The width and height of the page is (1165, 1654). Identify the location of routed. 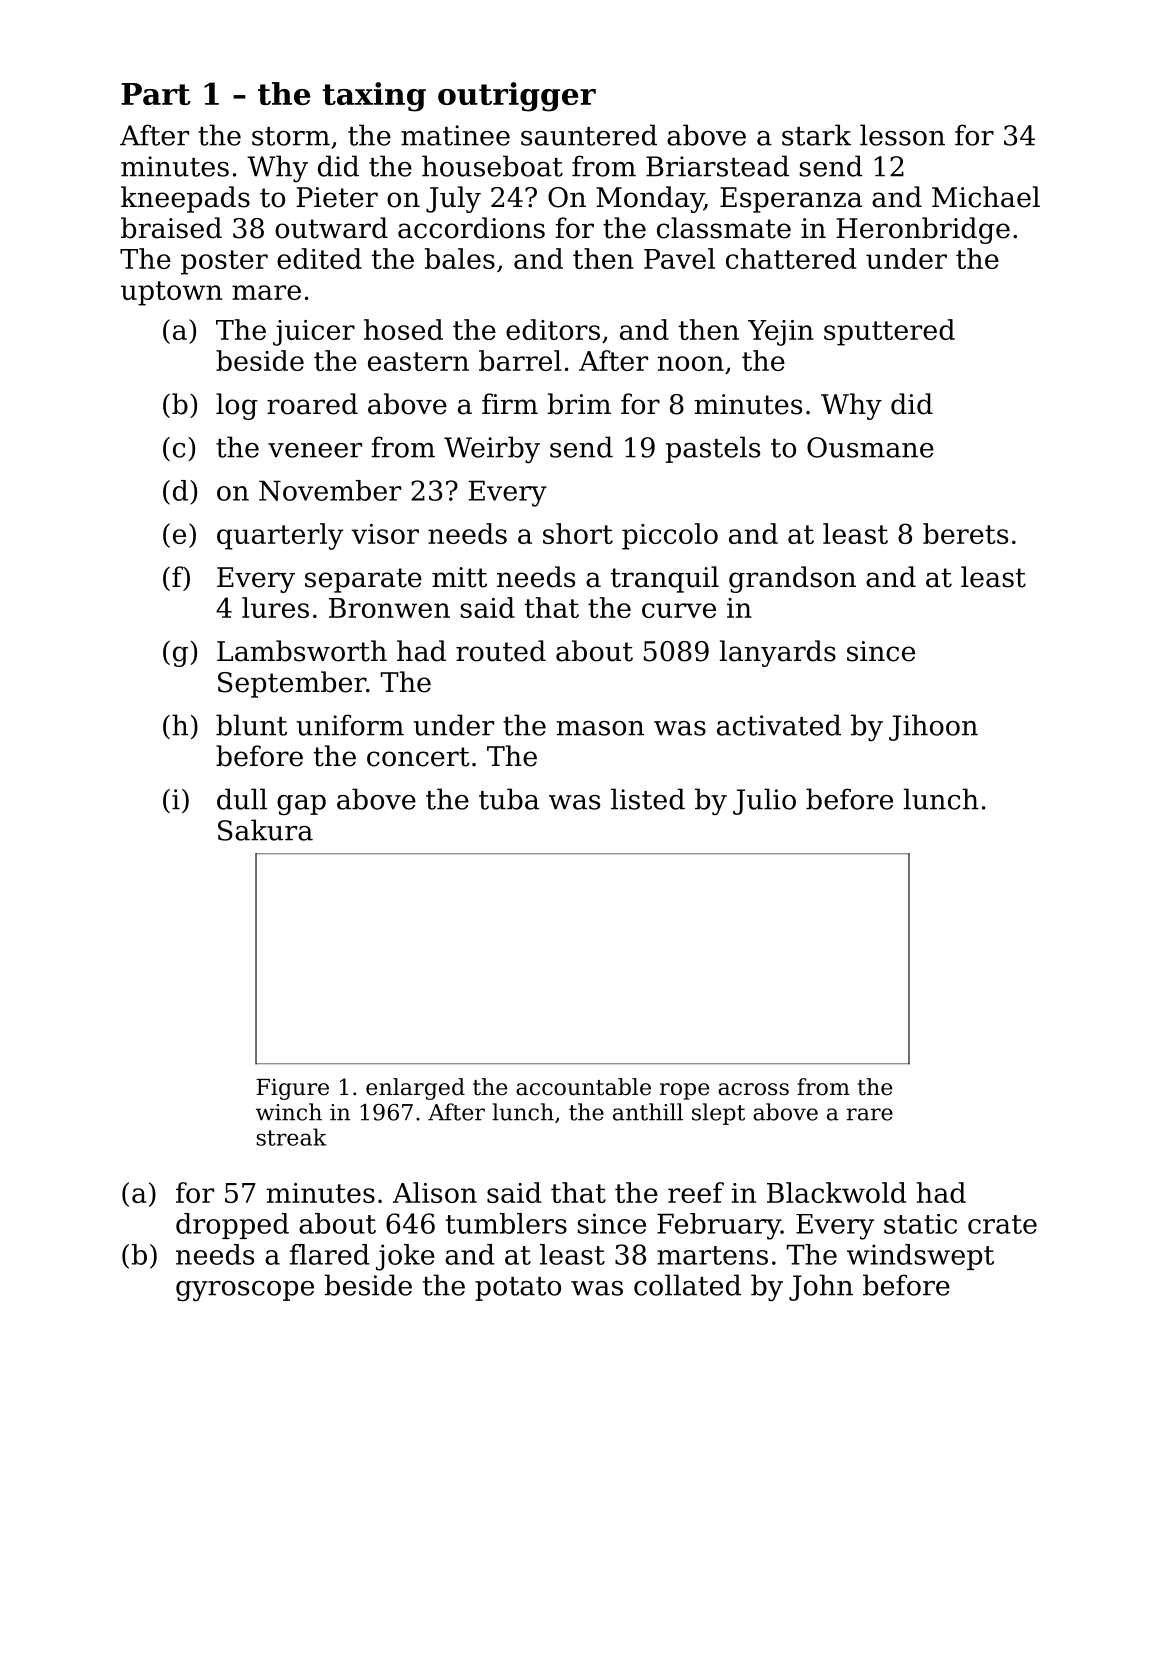
(501, 651).
